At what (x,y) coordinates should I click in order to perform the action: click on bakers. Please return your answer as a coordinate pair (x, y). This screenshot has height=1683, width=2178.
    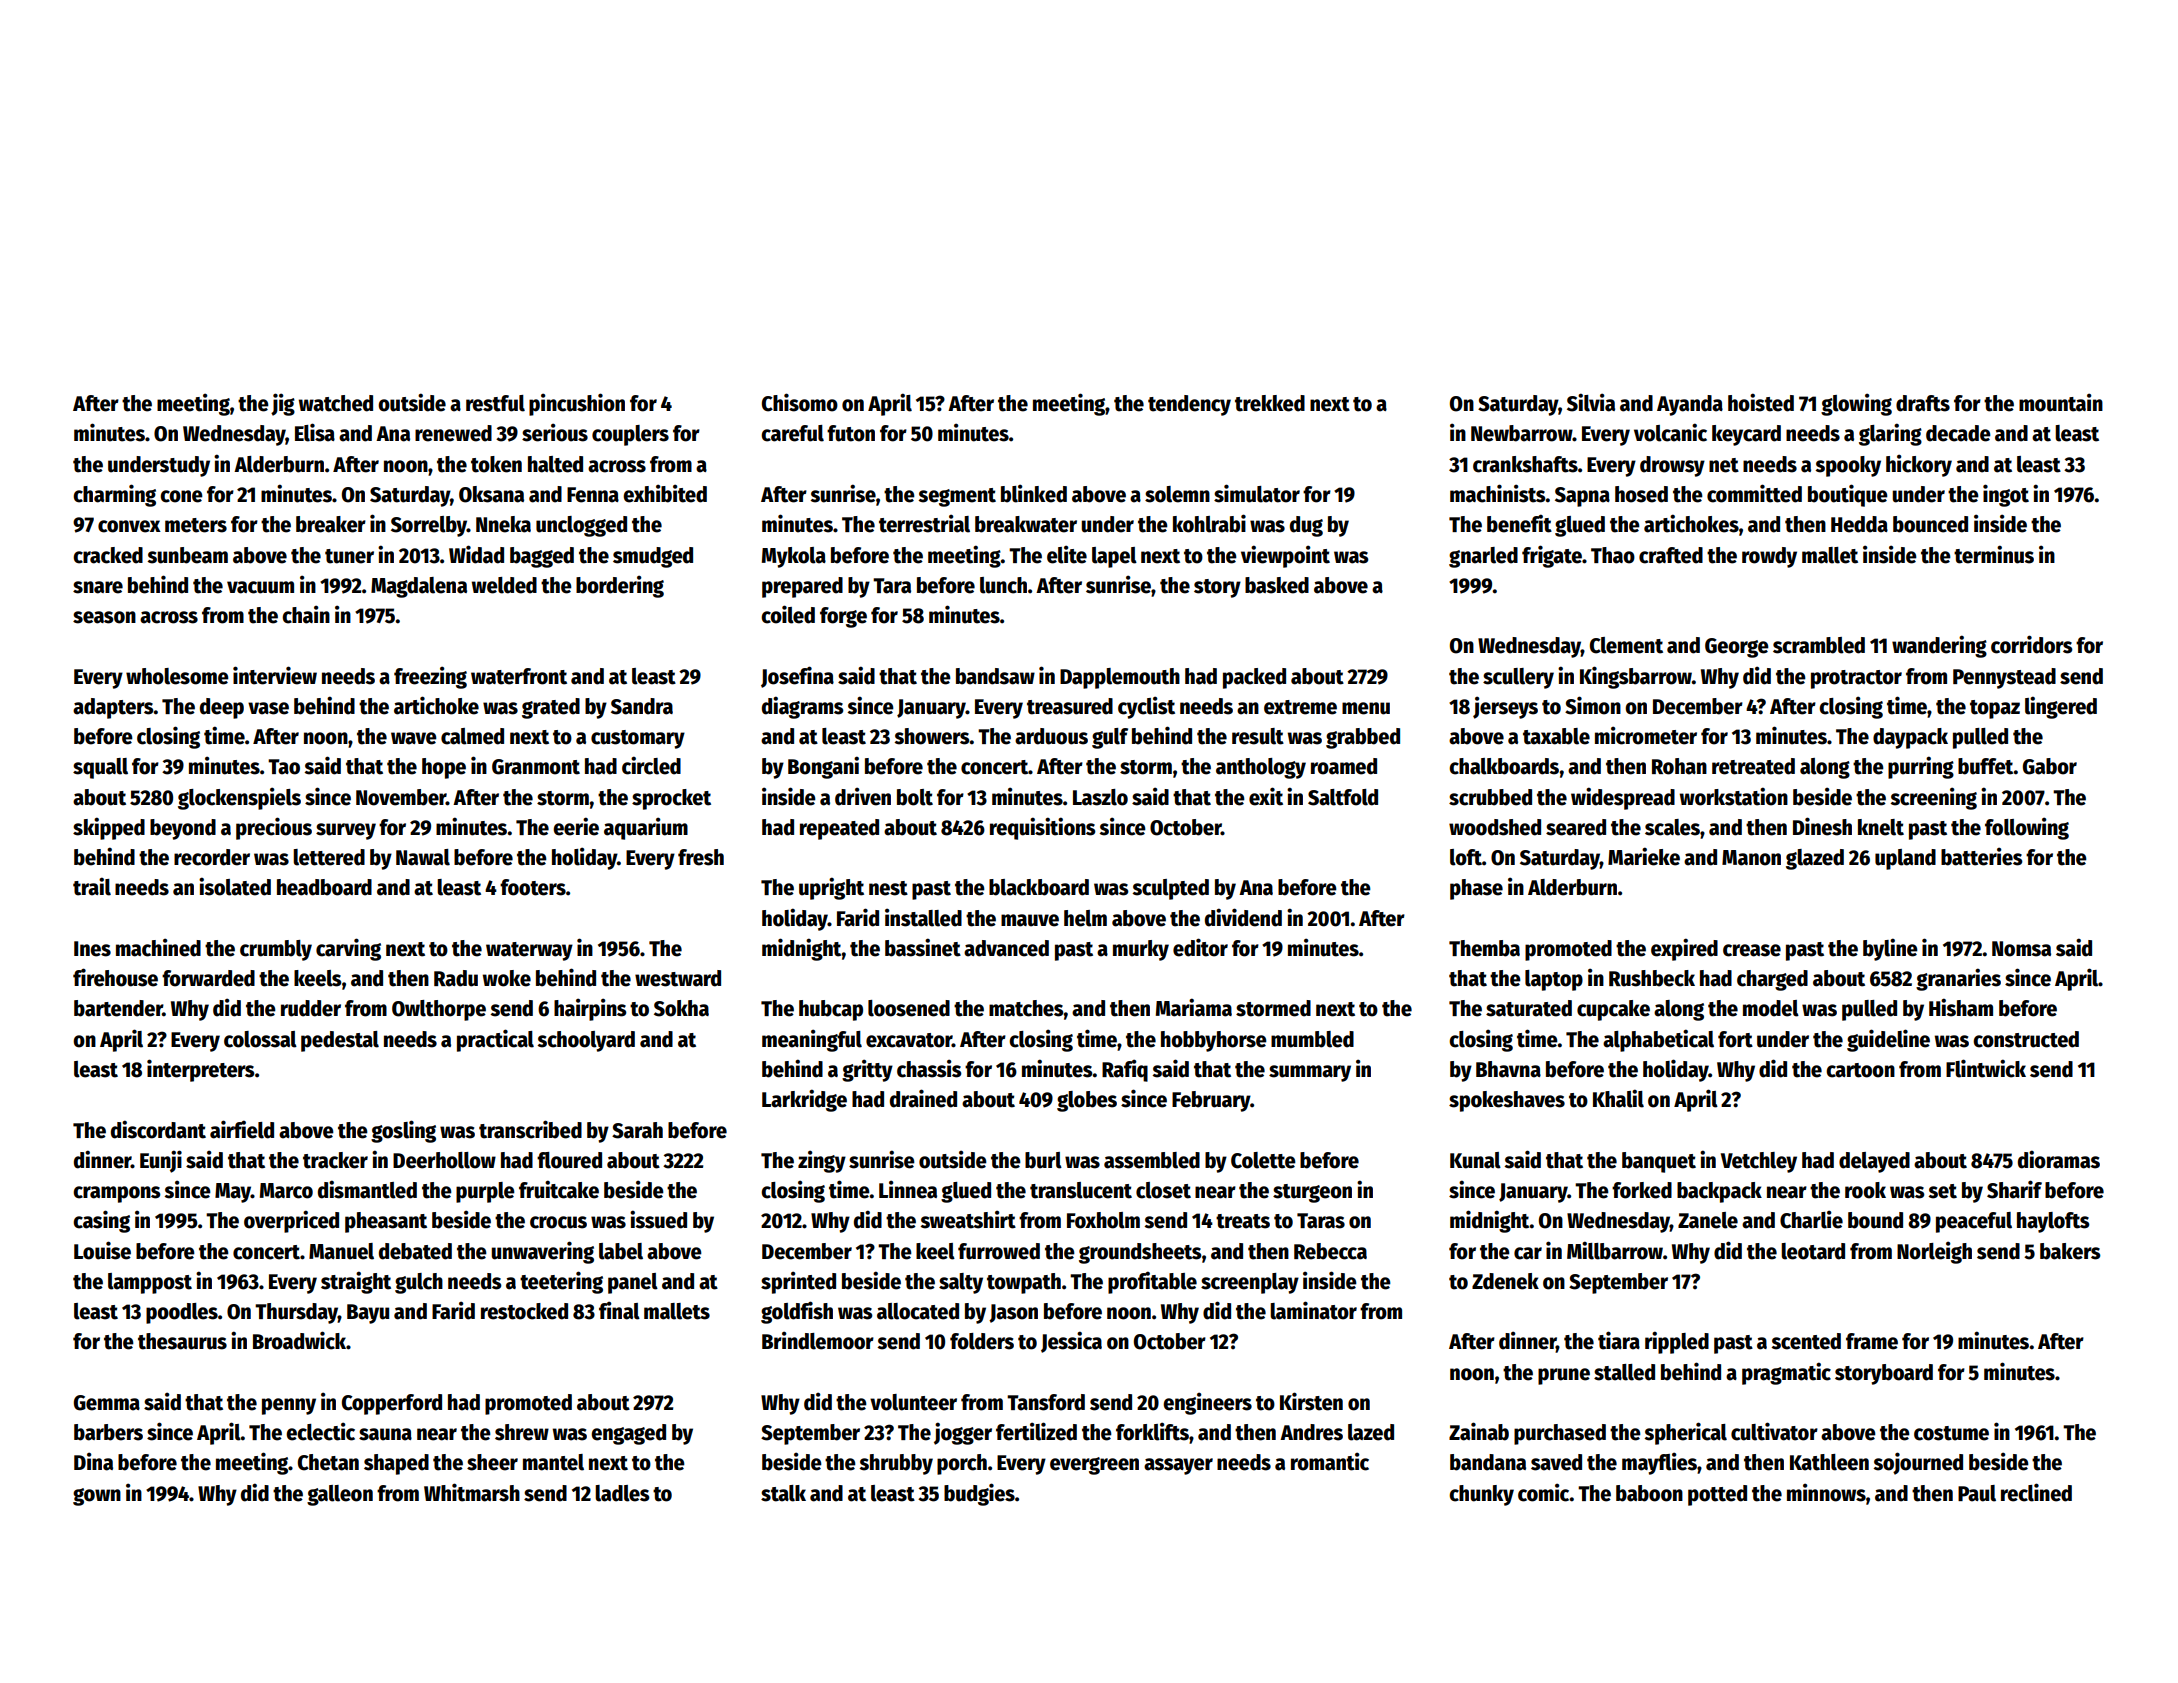
    Looking at the image, I should click on (2070, 1251).
